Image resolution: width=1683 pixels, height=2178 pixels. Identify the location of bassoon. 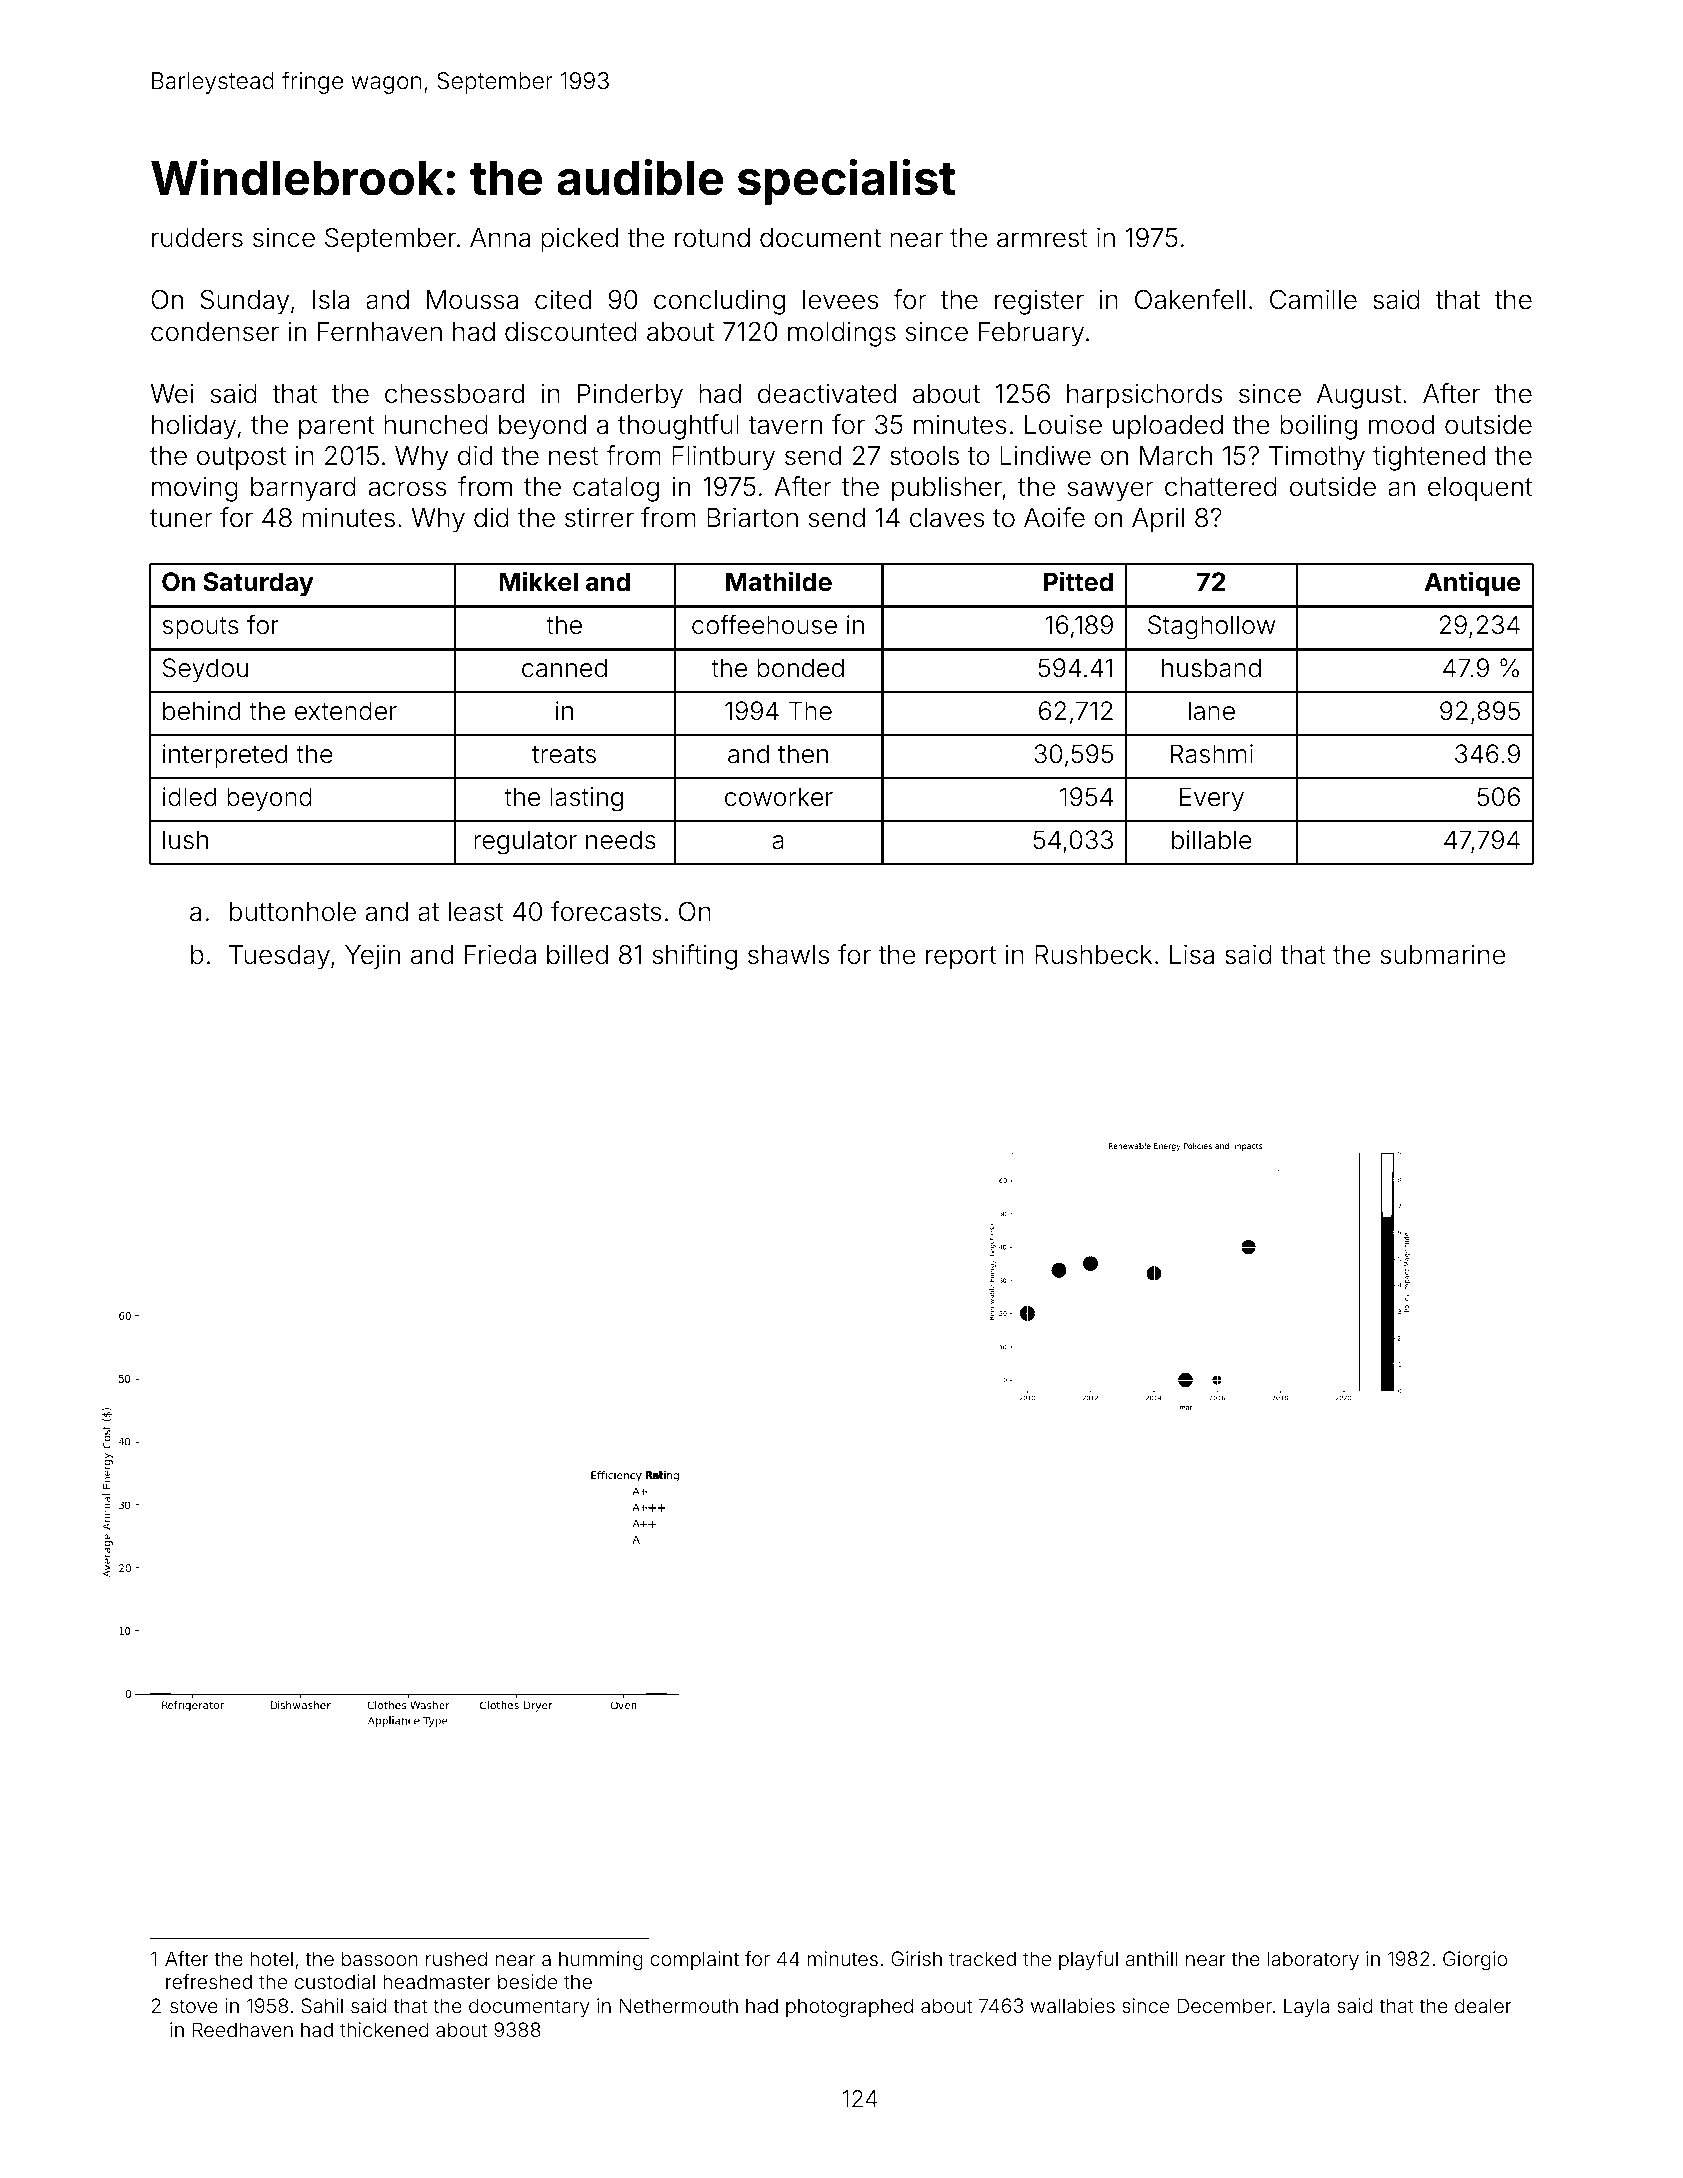
(380, 1958).
